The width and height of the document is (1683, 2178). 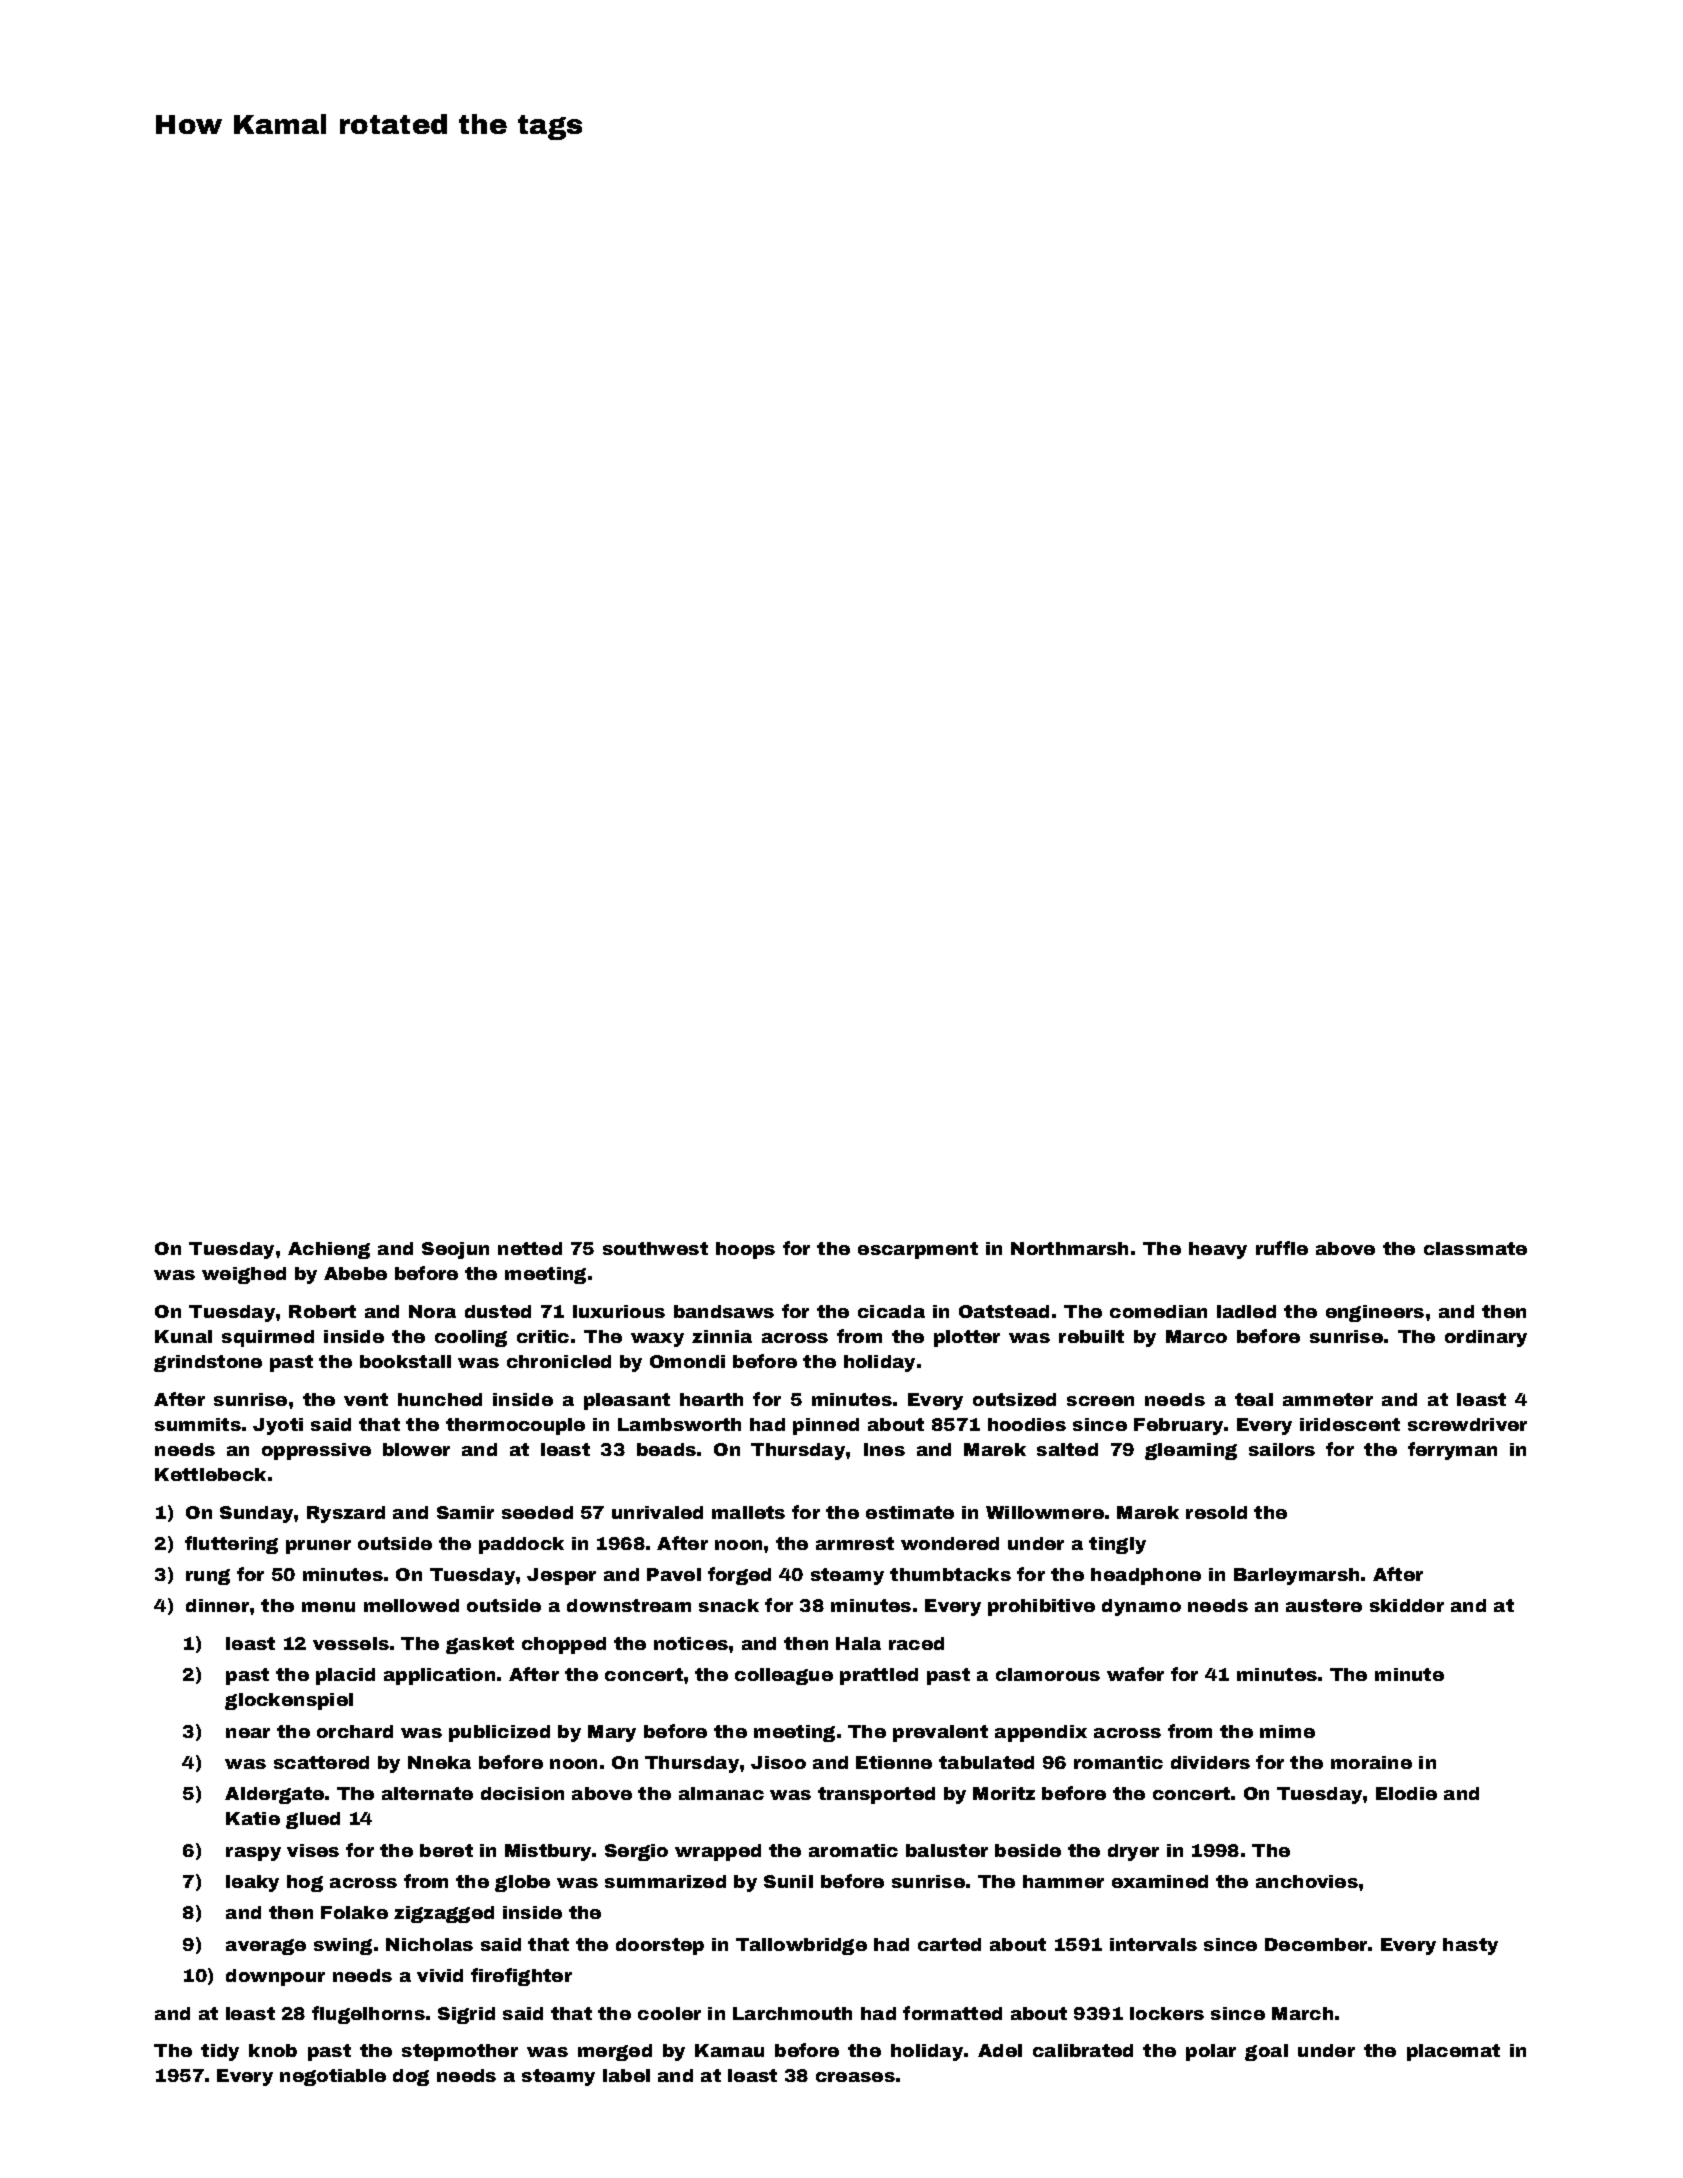 I want to click on creases, so click(x=855, y=2077).
